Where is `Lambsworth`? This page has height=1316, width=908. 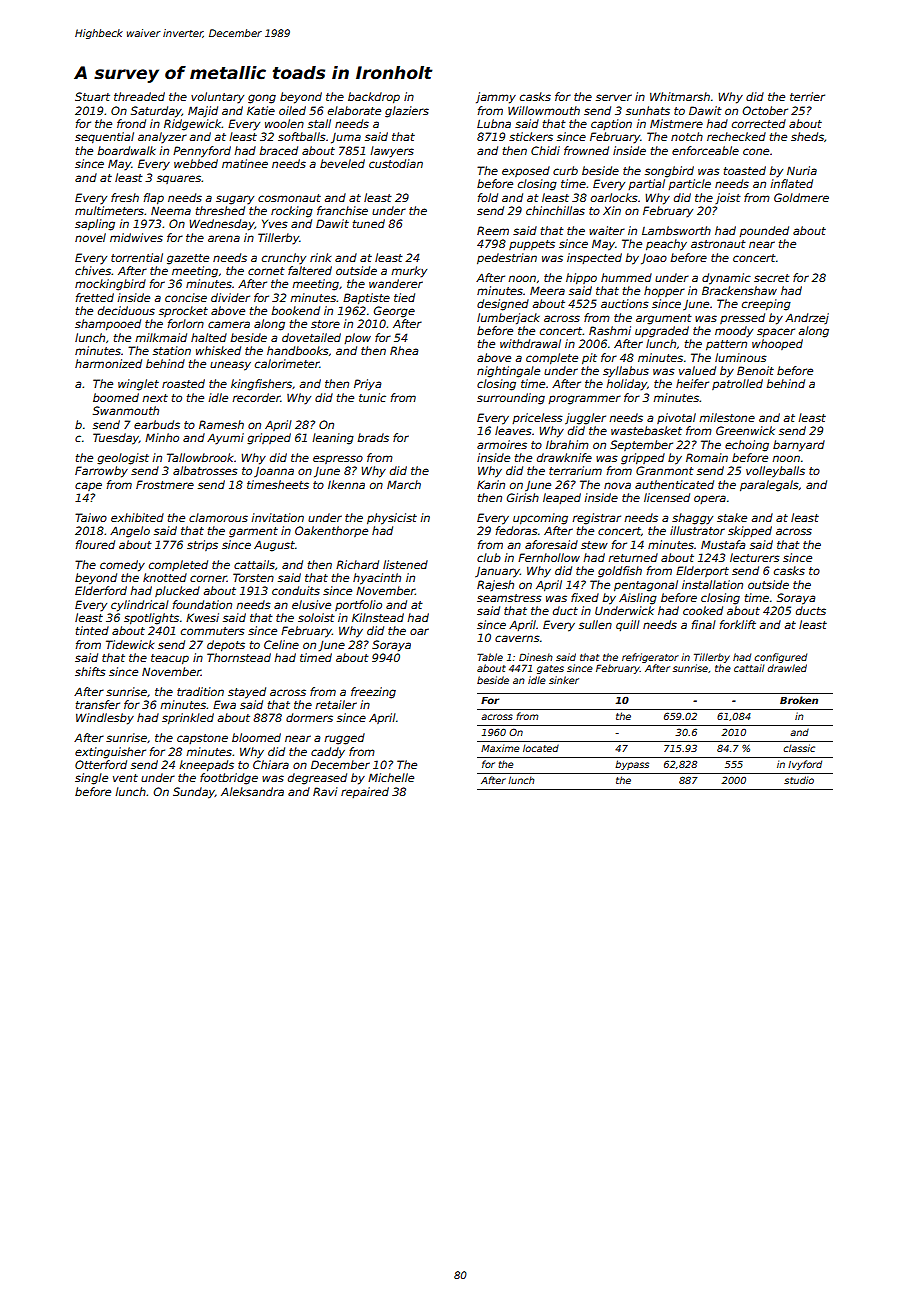
Lambsworth is located at coordinates (676, 230).
